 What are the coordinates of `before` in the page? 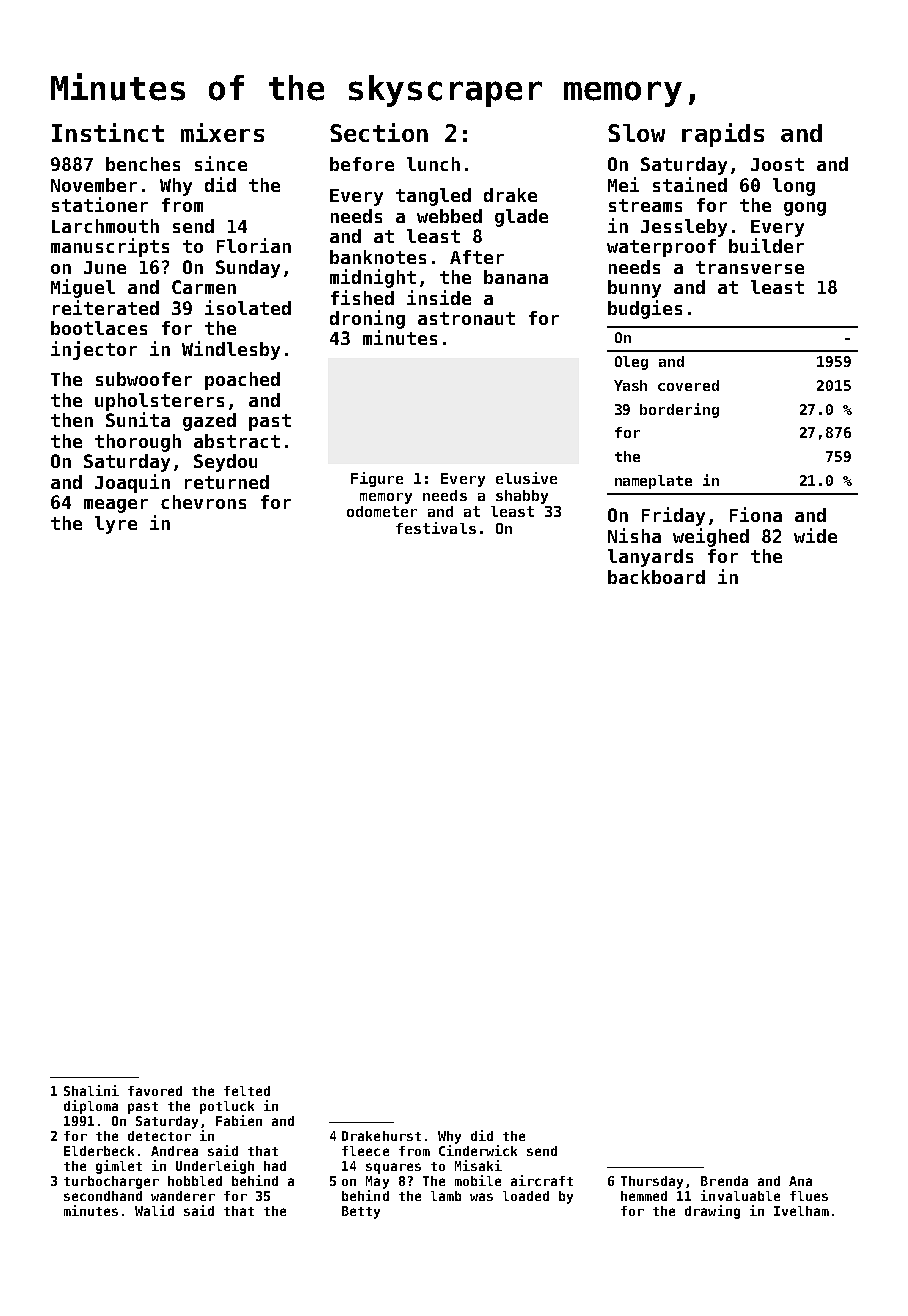 It's located at (362, 164).
